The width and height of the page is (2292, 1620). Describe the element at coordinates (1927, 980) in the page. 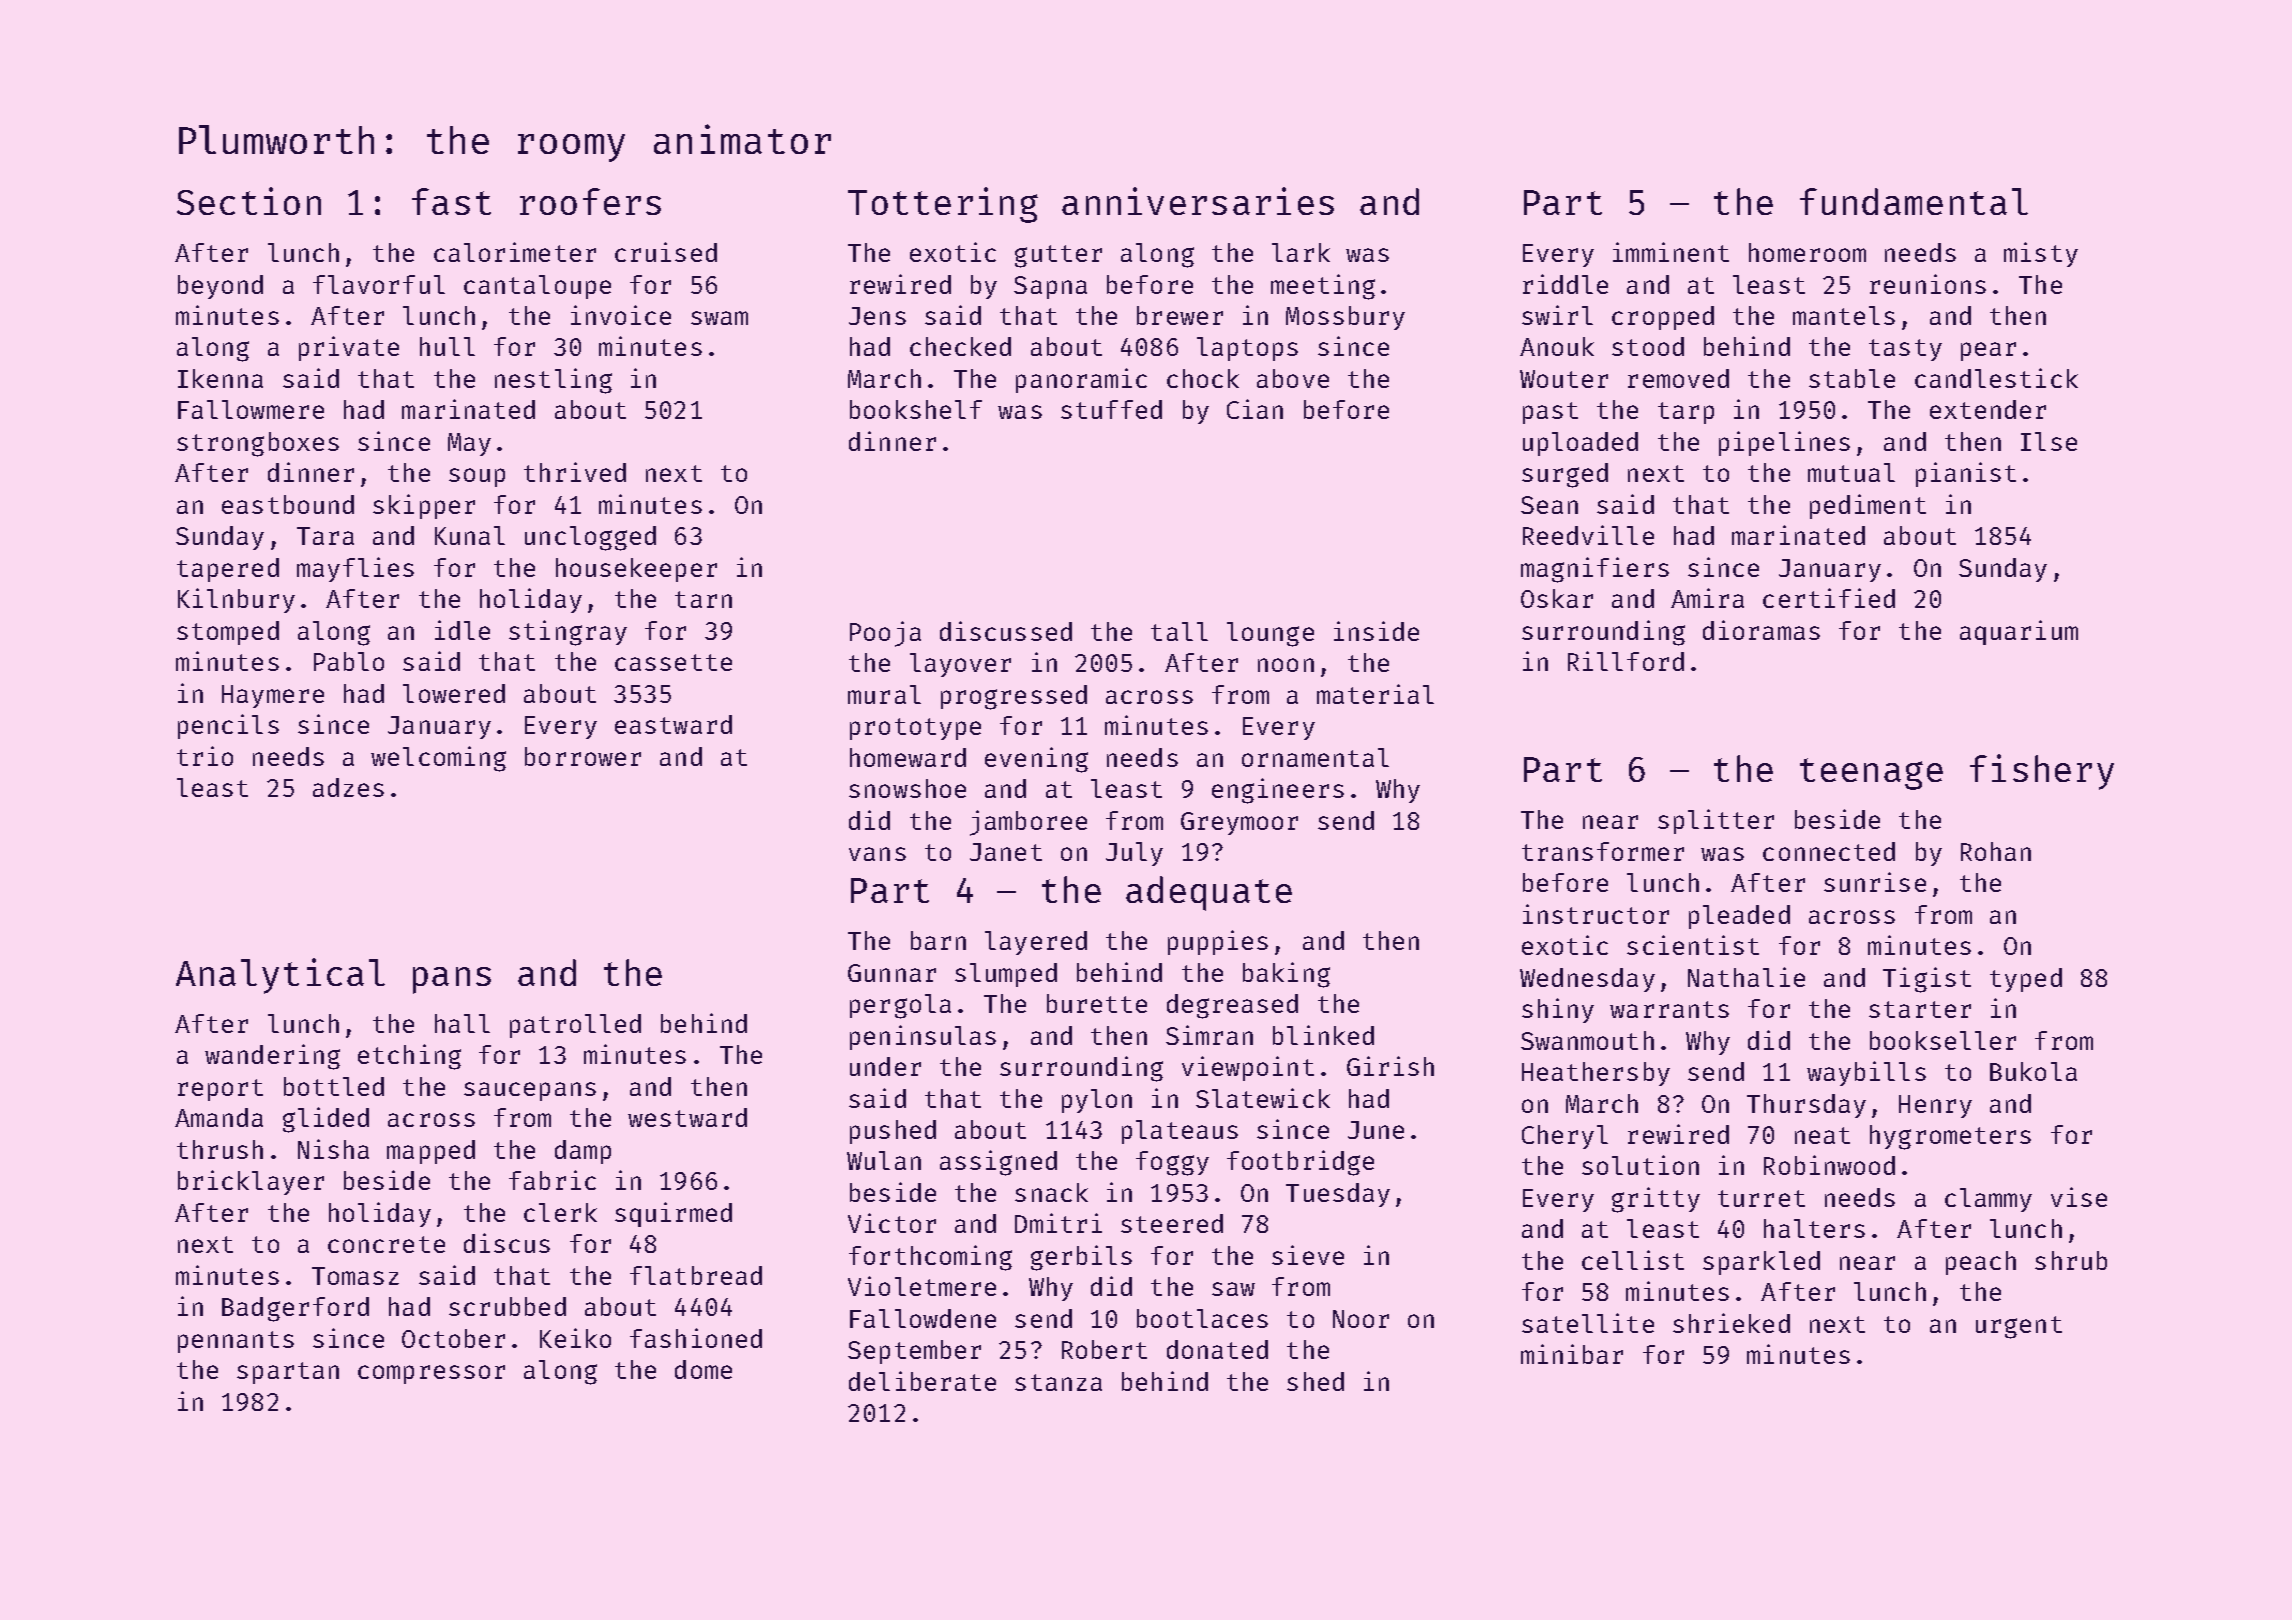

I see `Tigist` at that location.
